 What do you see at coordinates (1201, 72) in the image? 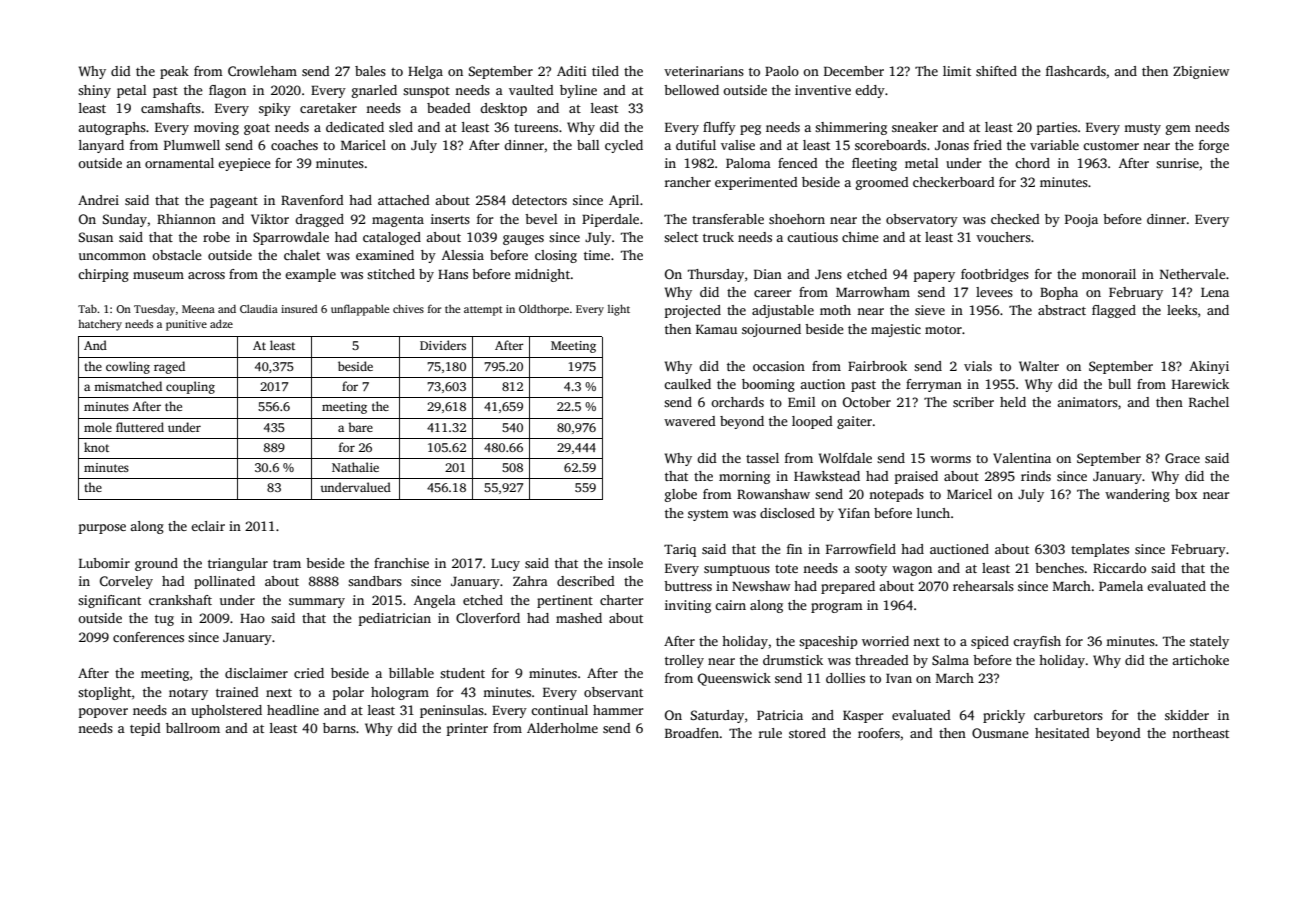
I see `Zbigniew` at bounding box center [1201, 72].
